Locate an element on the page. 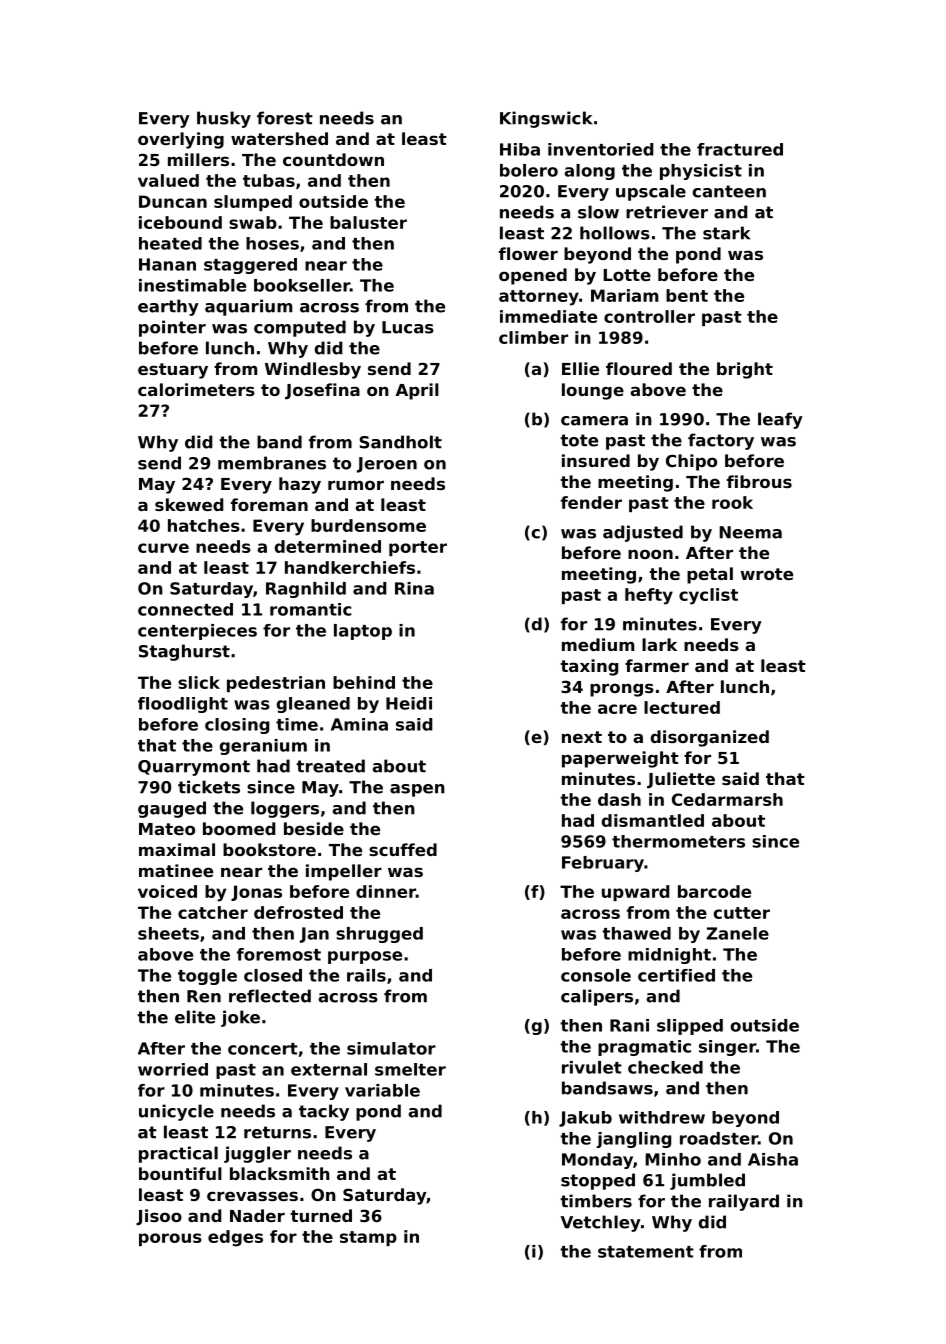 The width and height of the page is (946, 1344). Rina is located at coordinates (414, 588).
